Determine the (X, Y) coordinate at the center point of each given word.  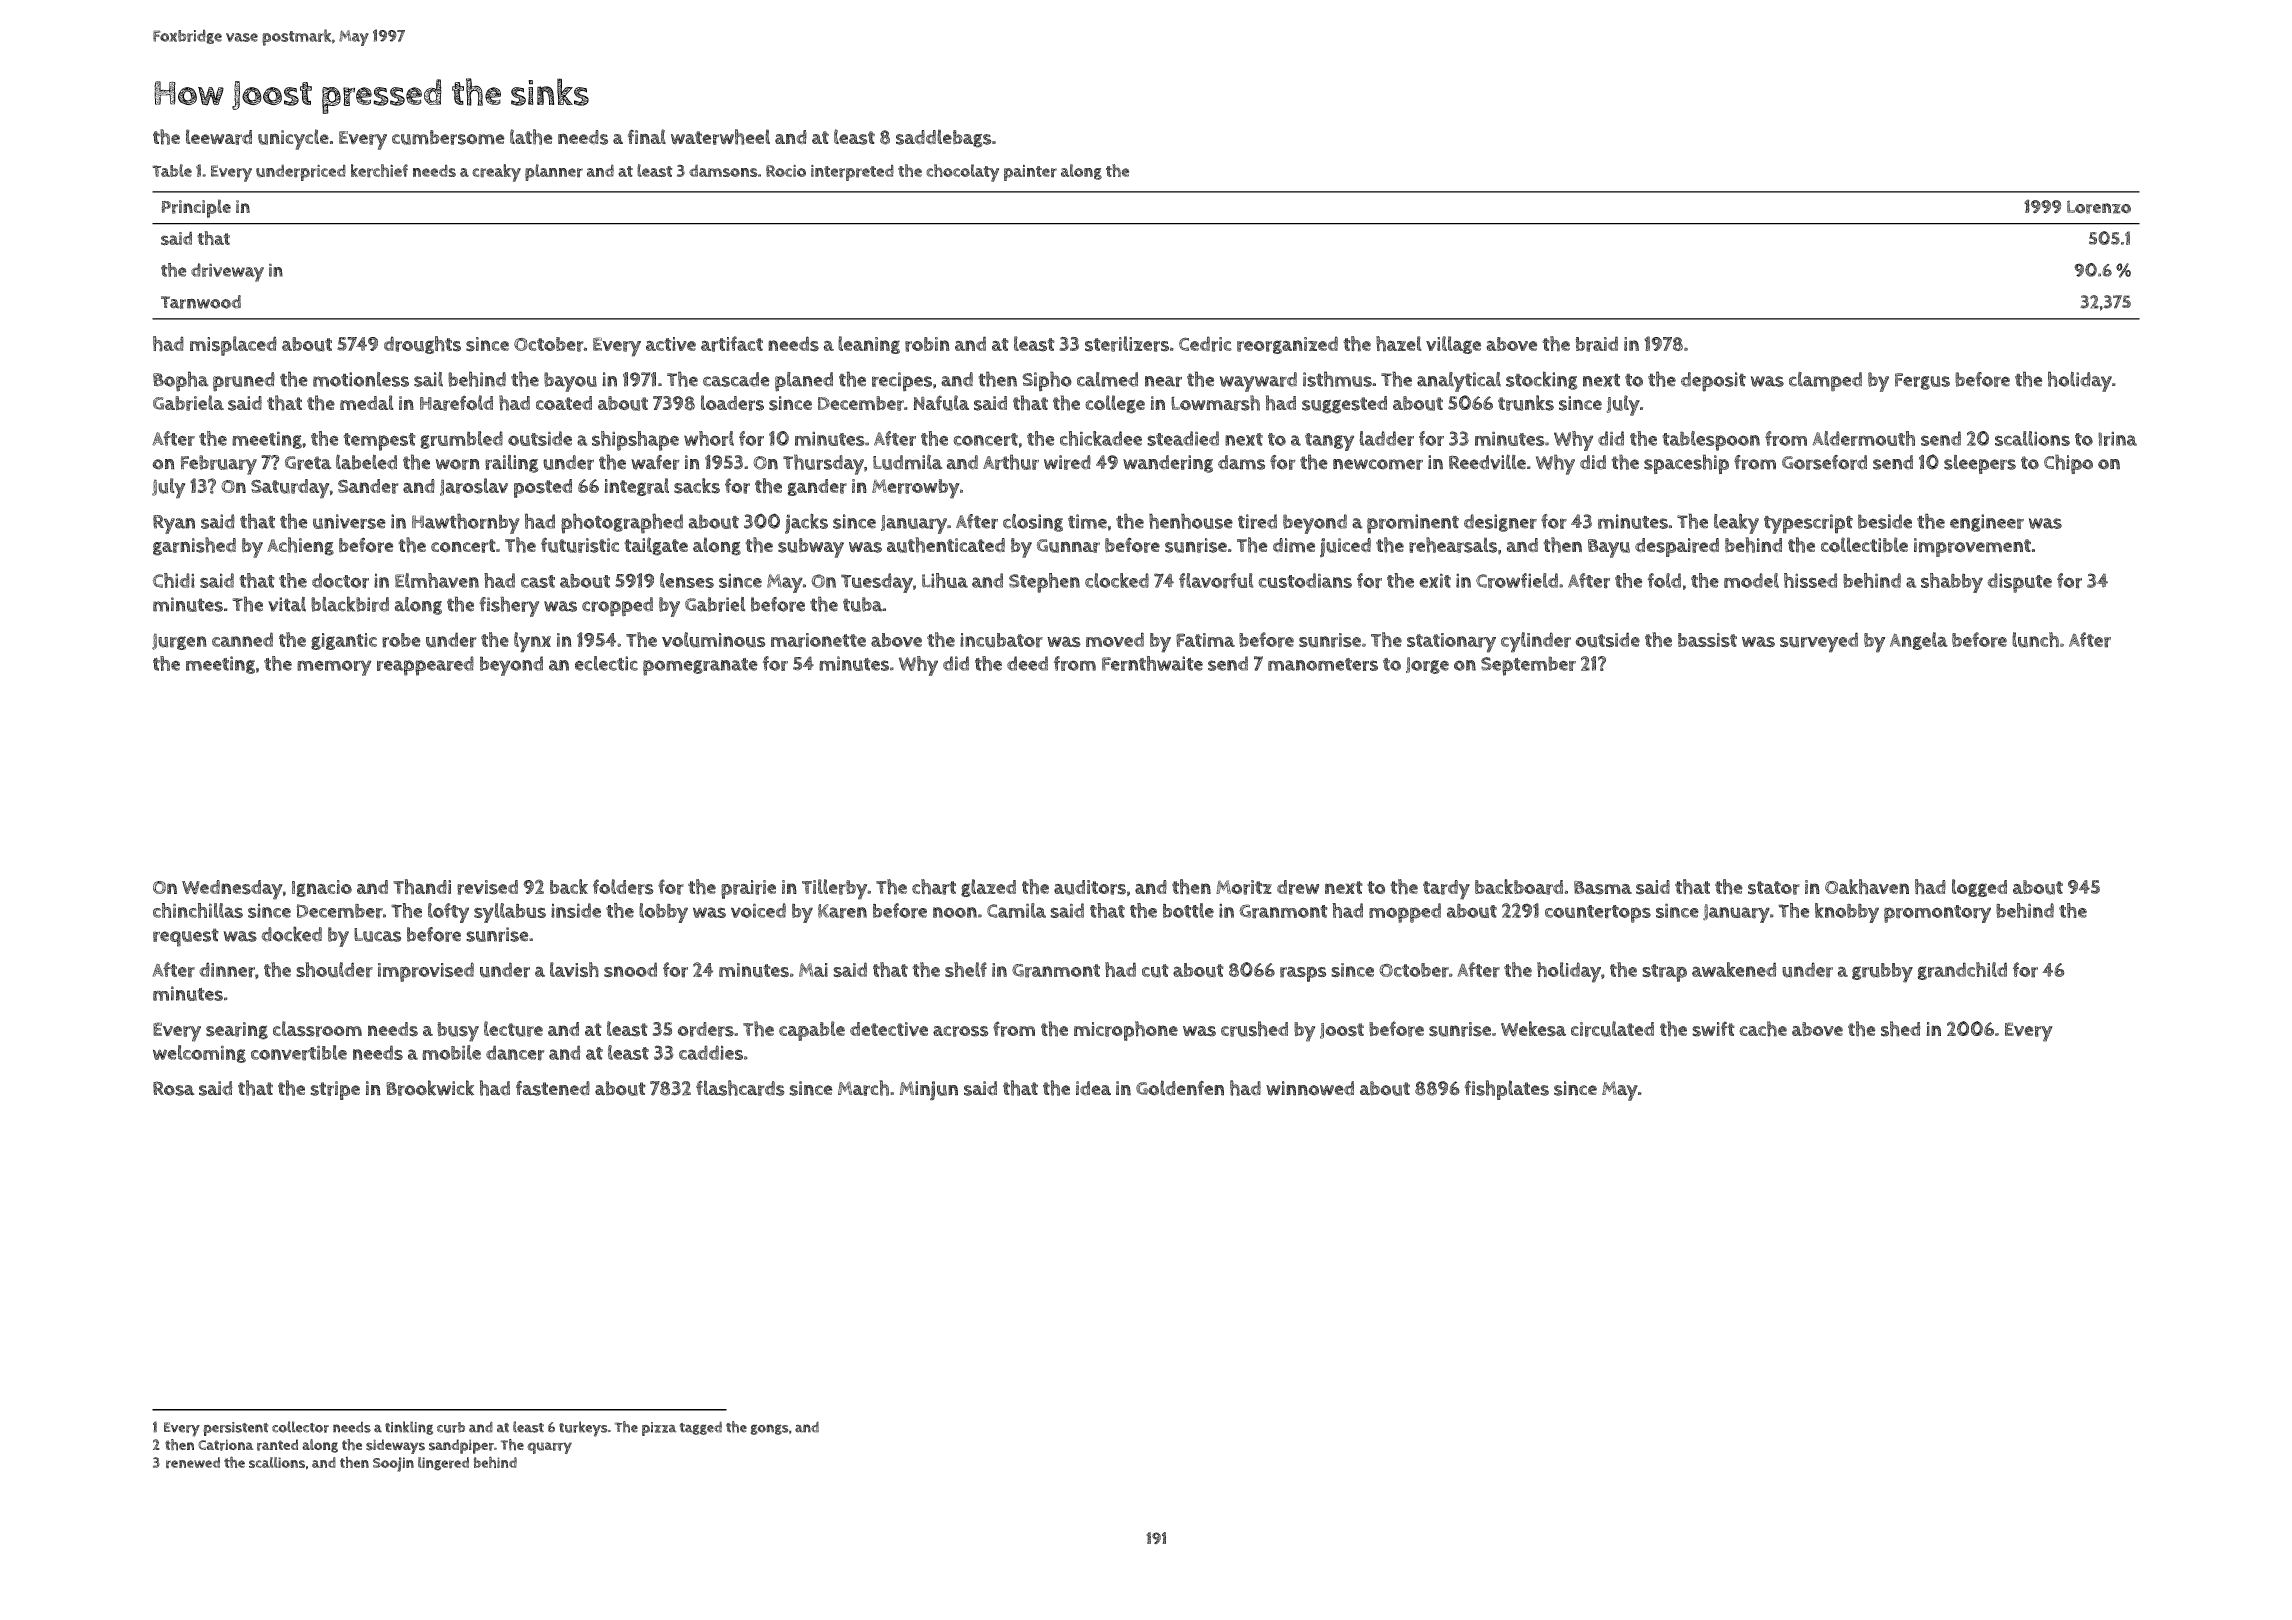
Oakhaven (1867, 887)
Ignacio (322, 888)
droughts (422, 345)
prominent (1413, 524)
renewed (193, 1463)
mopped (1405, 913)
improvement (1972, 547)
